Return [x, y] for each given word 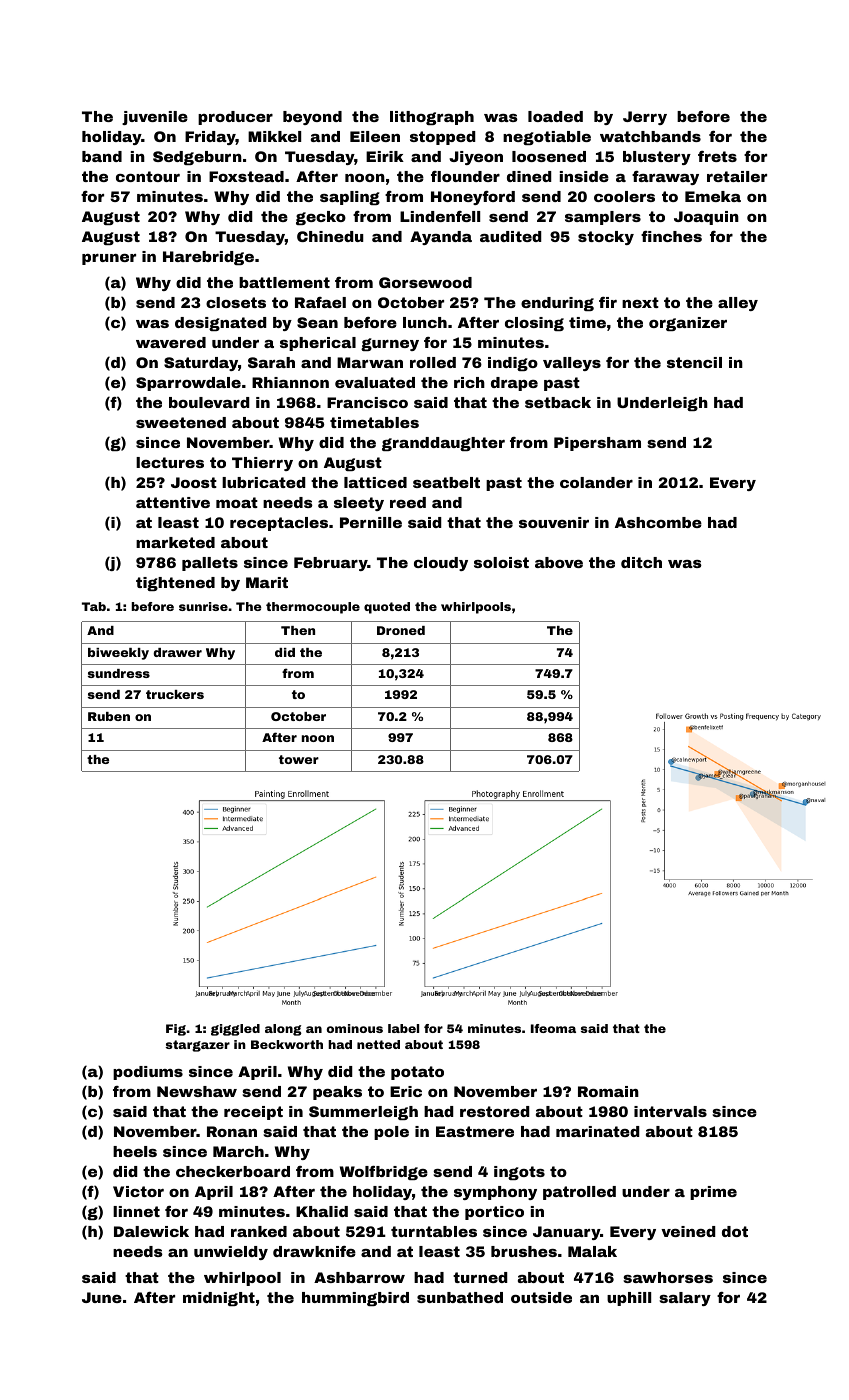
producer [235, 118]
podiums [148, 1073]
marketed [175, 542]
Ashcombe [658, 522]
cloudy [441, 564]
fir [608, 302]
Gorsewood [425, 282]
